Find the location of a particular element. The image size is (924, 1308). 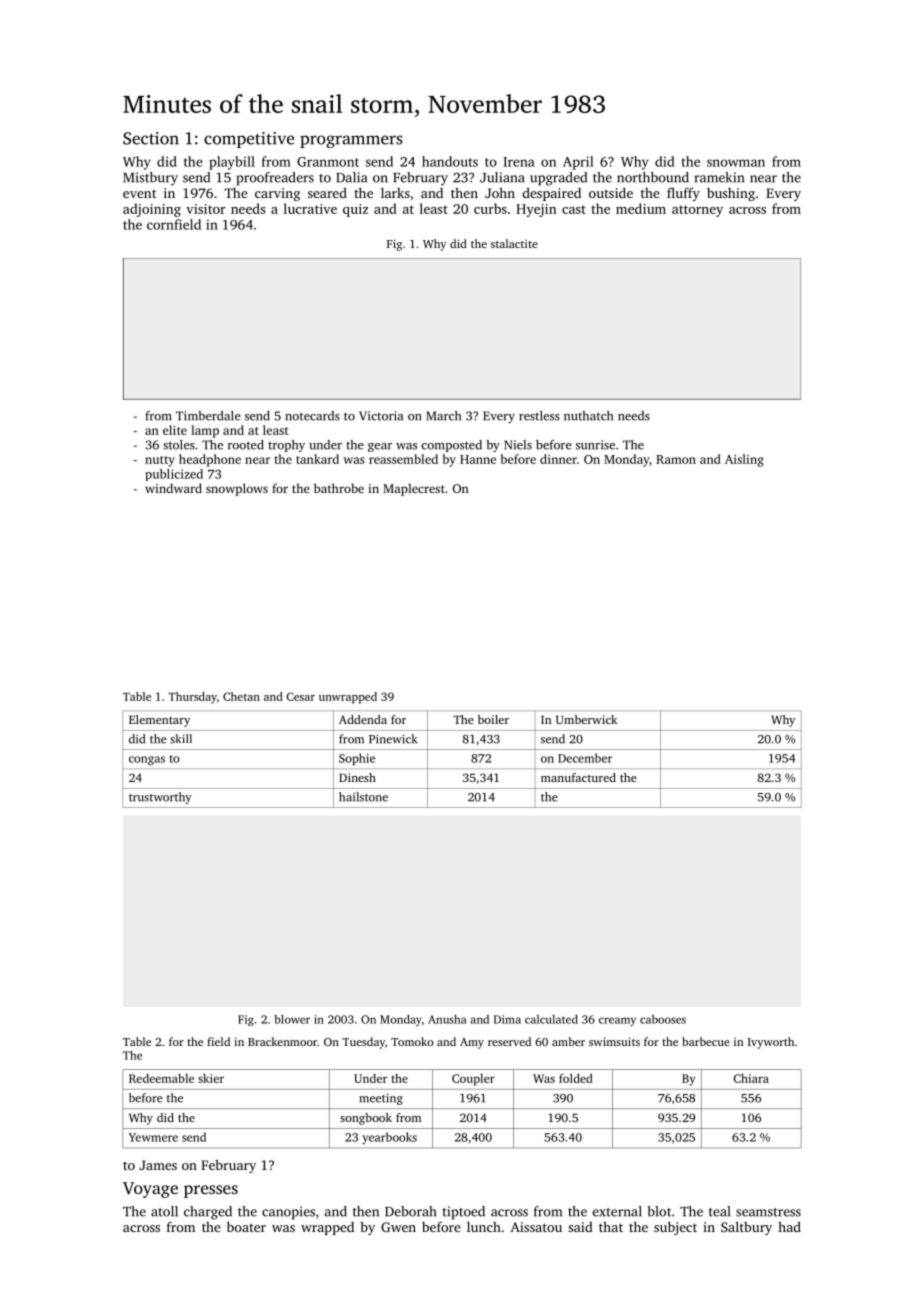

snowman is located at coordinates (736, 163).
